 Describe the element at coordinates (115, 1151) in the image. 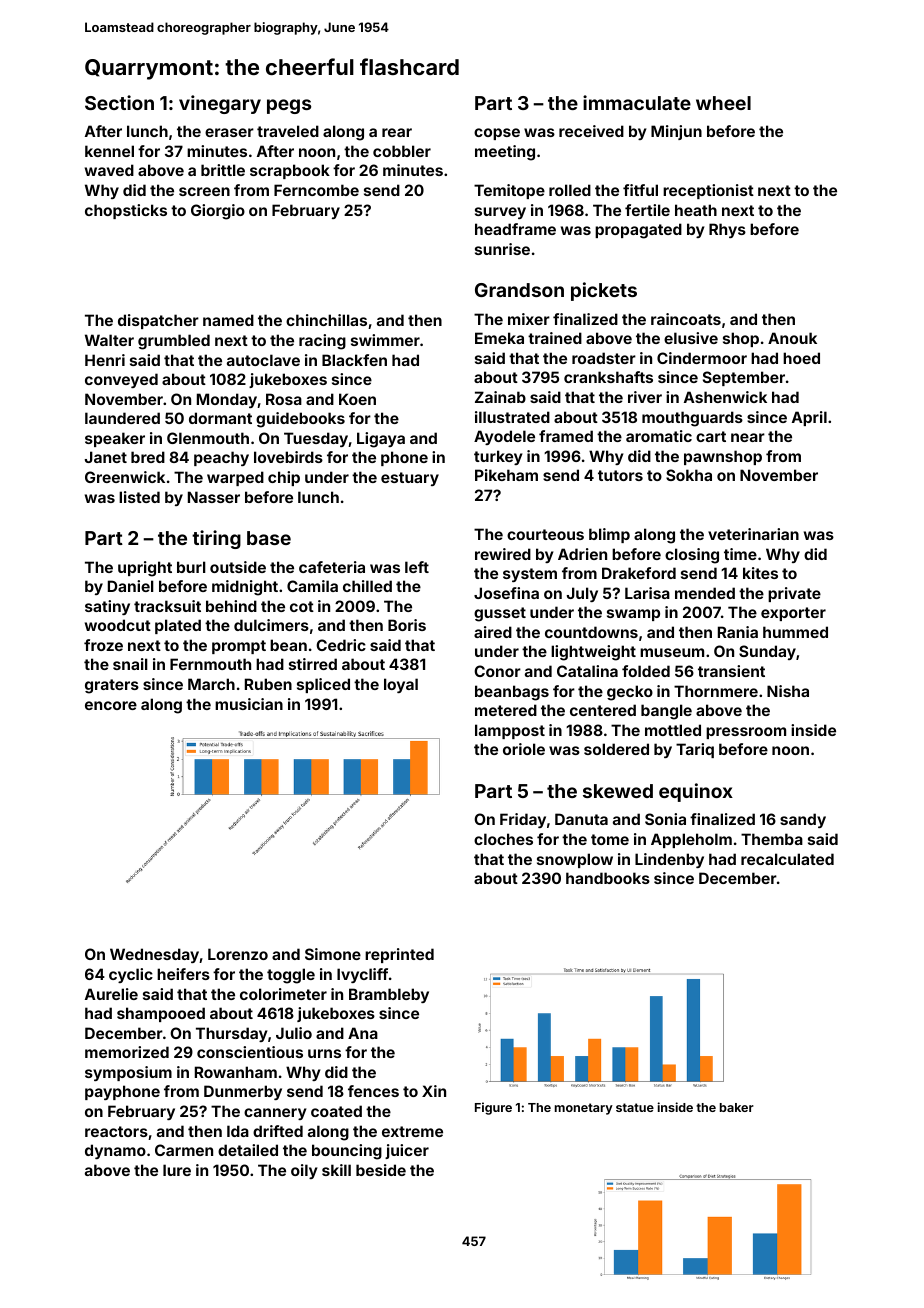

I see `dynamo` at that location.
